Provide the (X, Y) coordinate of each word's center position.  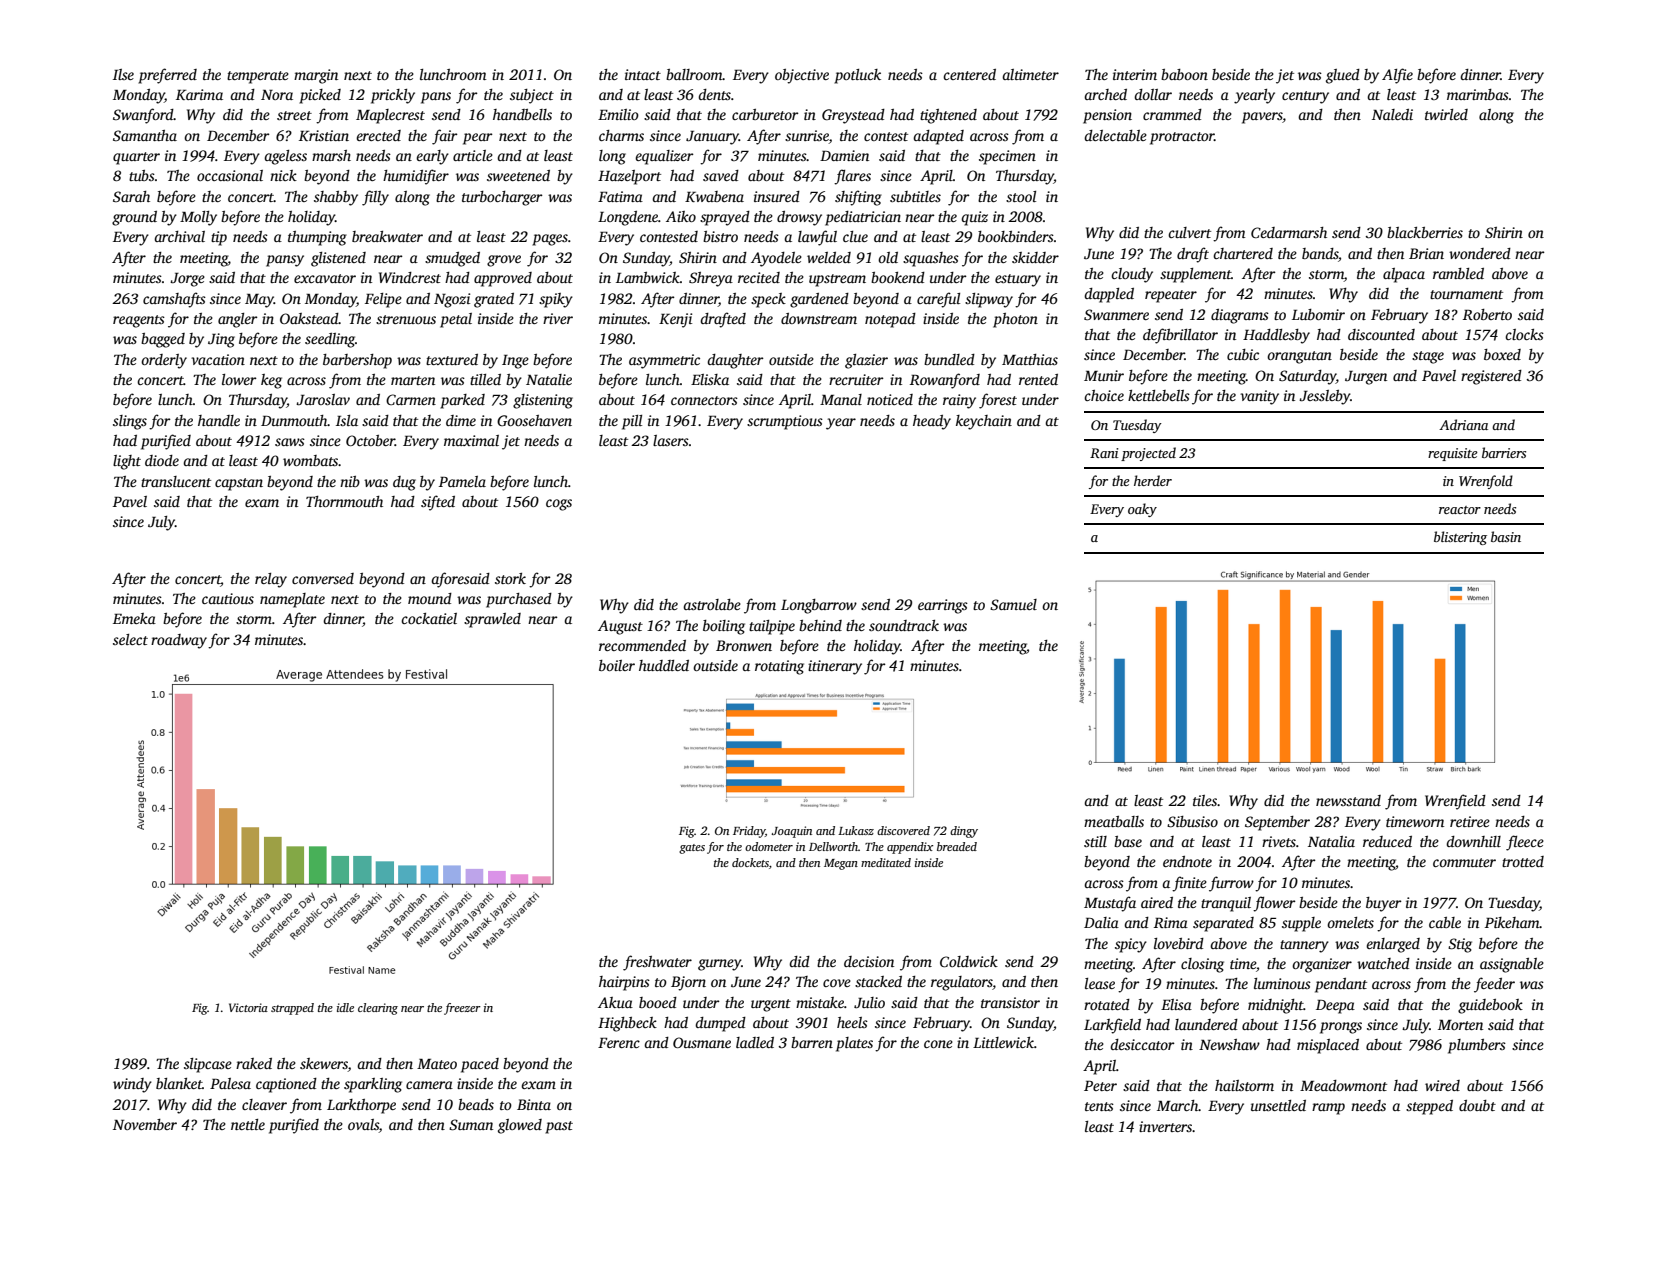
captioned (286, 1085)
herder (1153, 480)
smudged (452, 259)
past (559, 1127)
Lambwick (648, 277)
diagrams (1240, 316)
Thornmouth (344, 501)
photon (1015, 320)
